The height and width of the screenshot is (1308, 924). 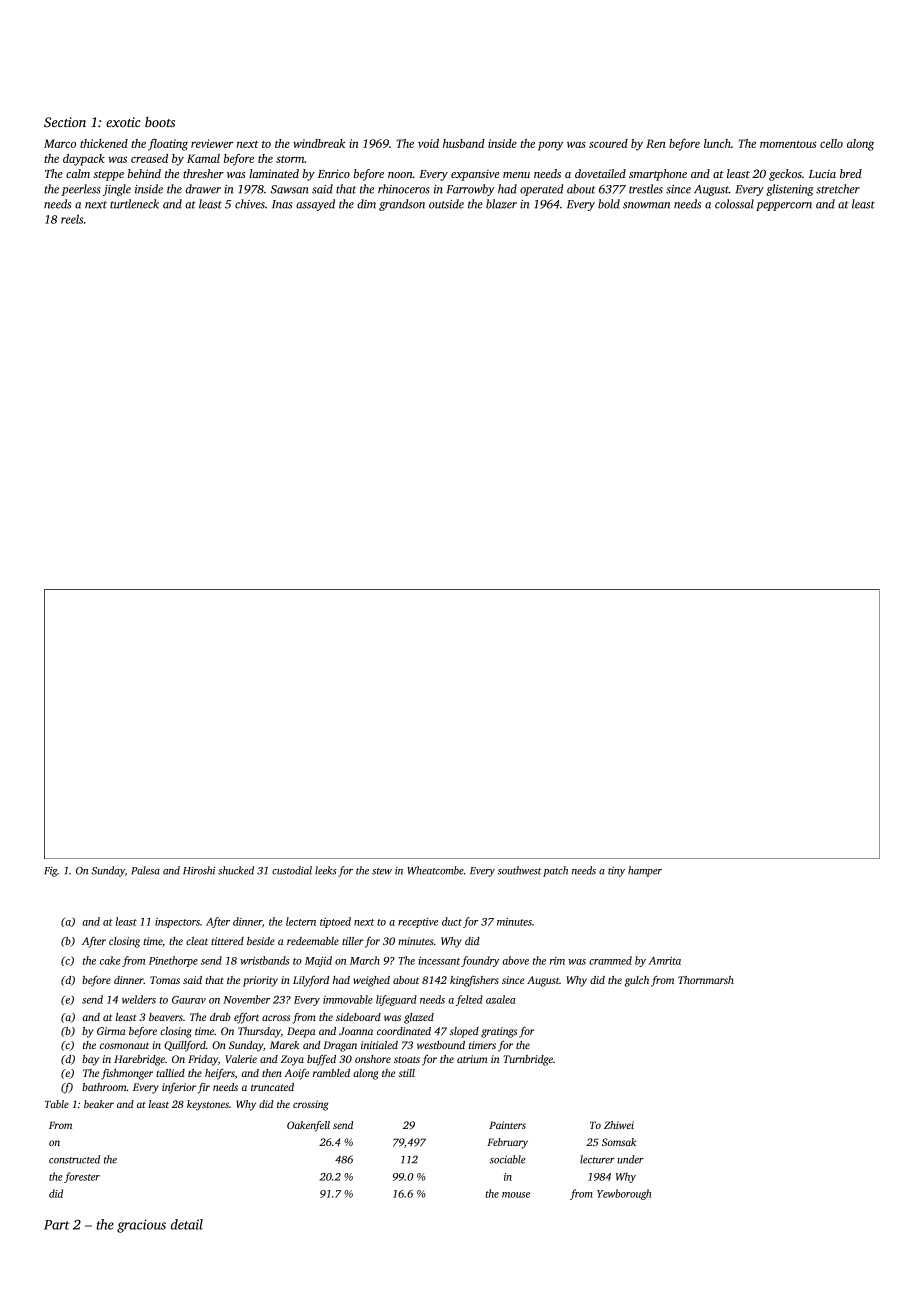 I want to click on bold, so click(x=609, y=204).
